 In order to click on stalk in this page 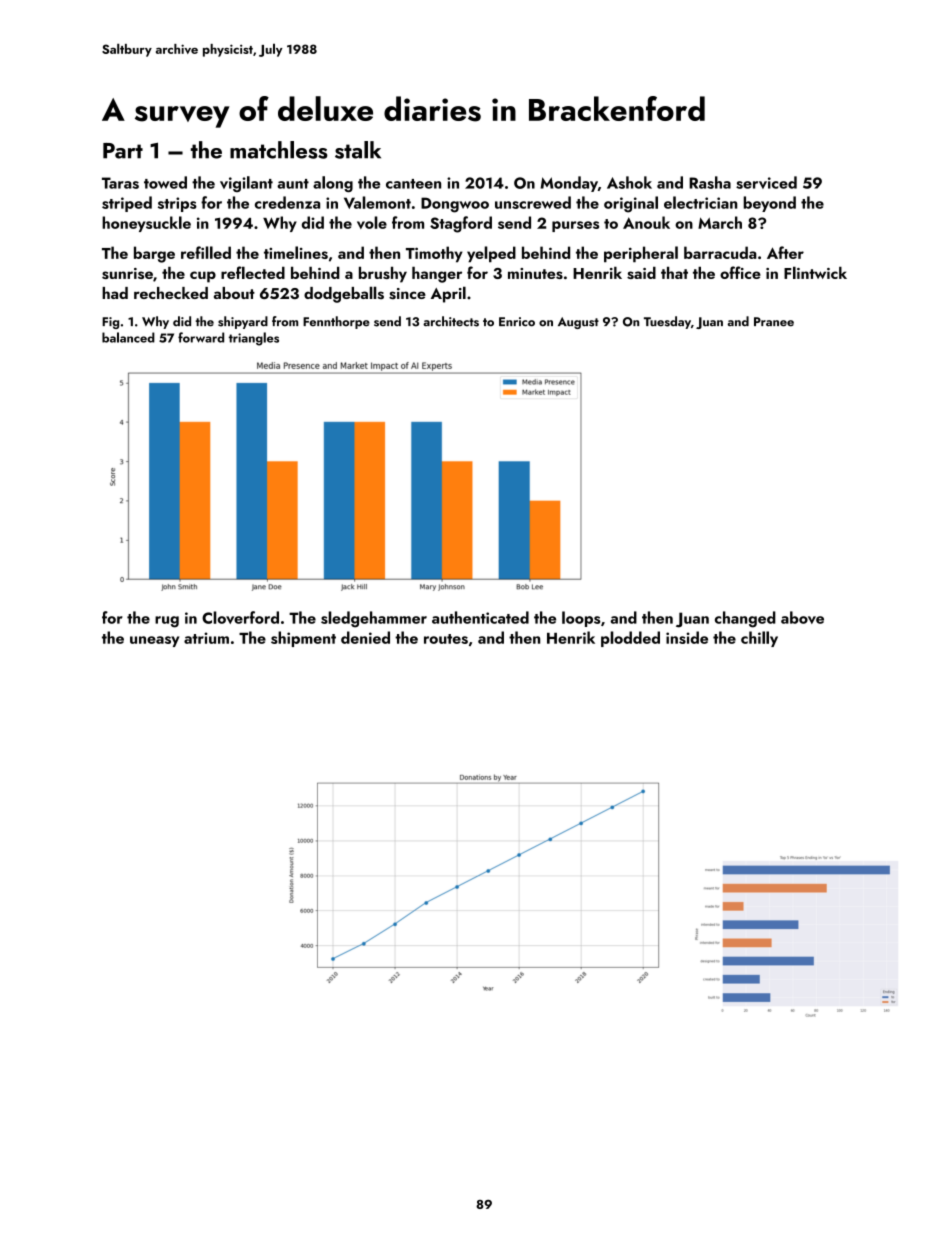, I will do `click(358, 150)`.
